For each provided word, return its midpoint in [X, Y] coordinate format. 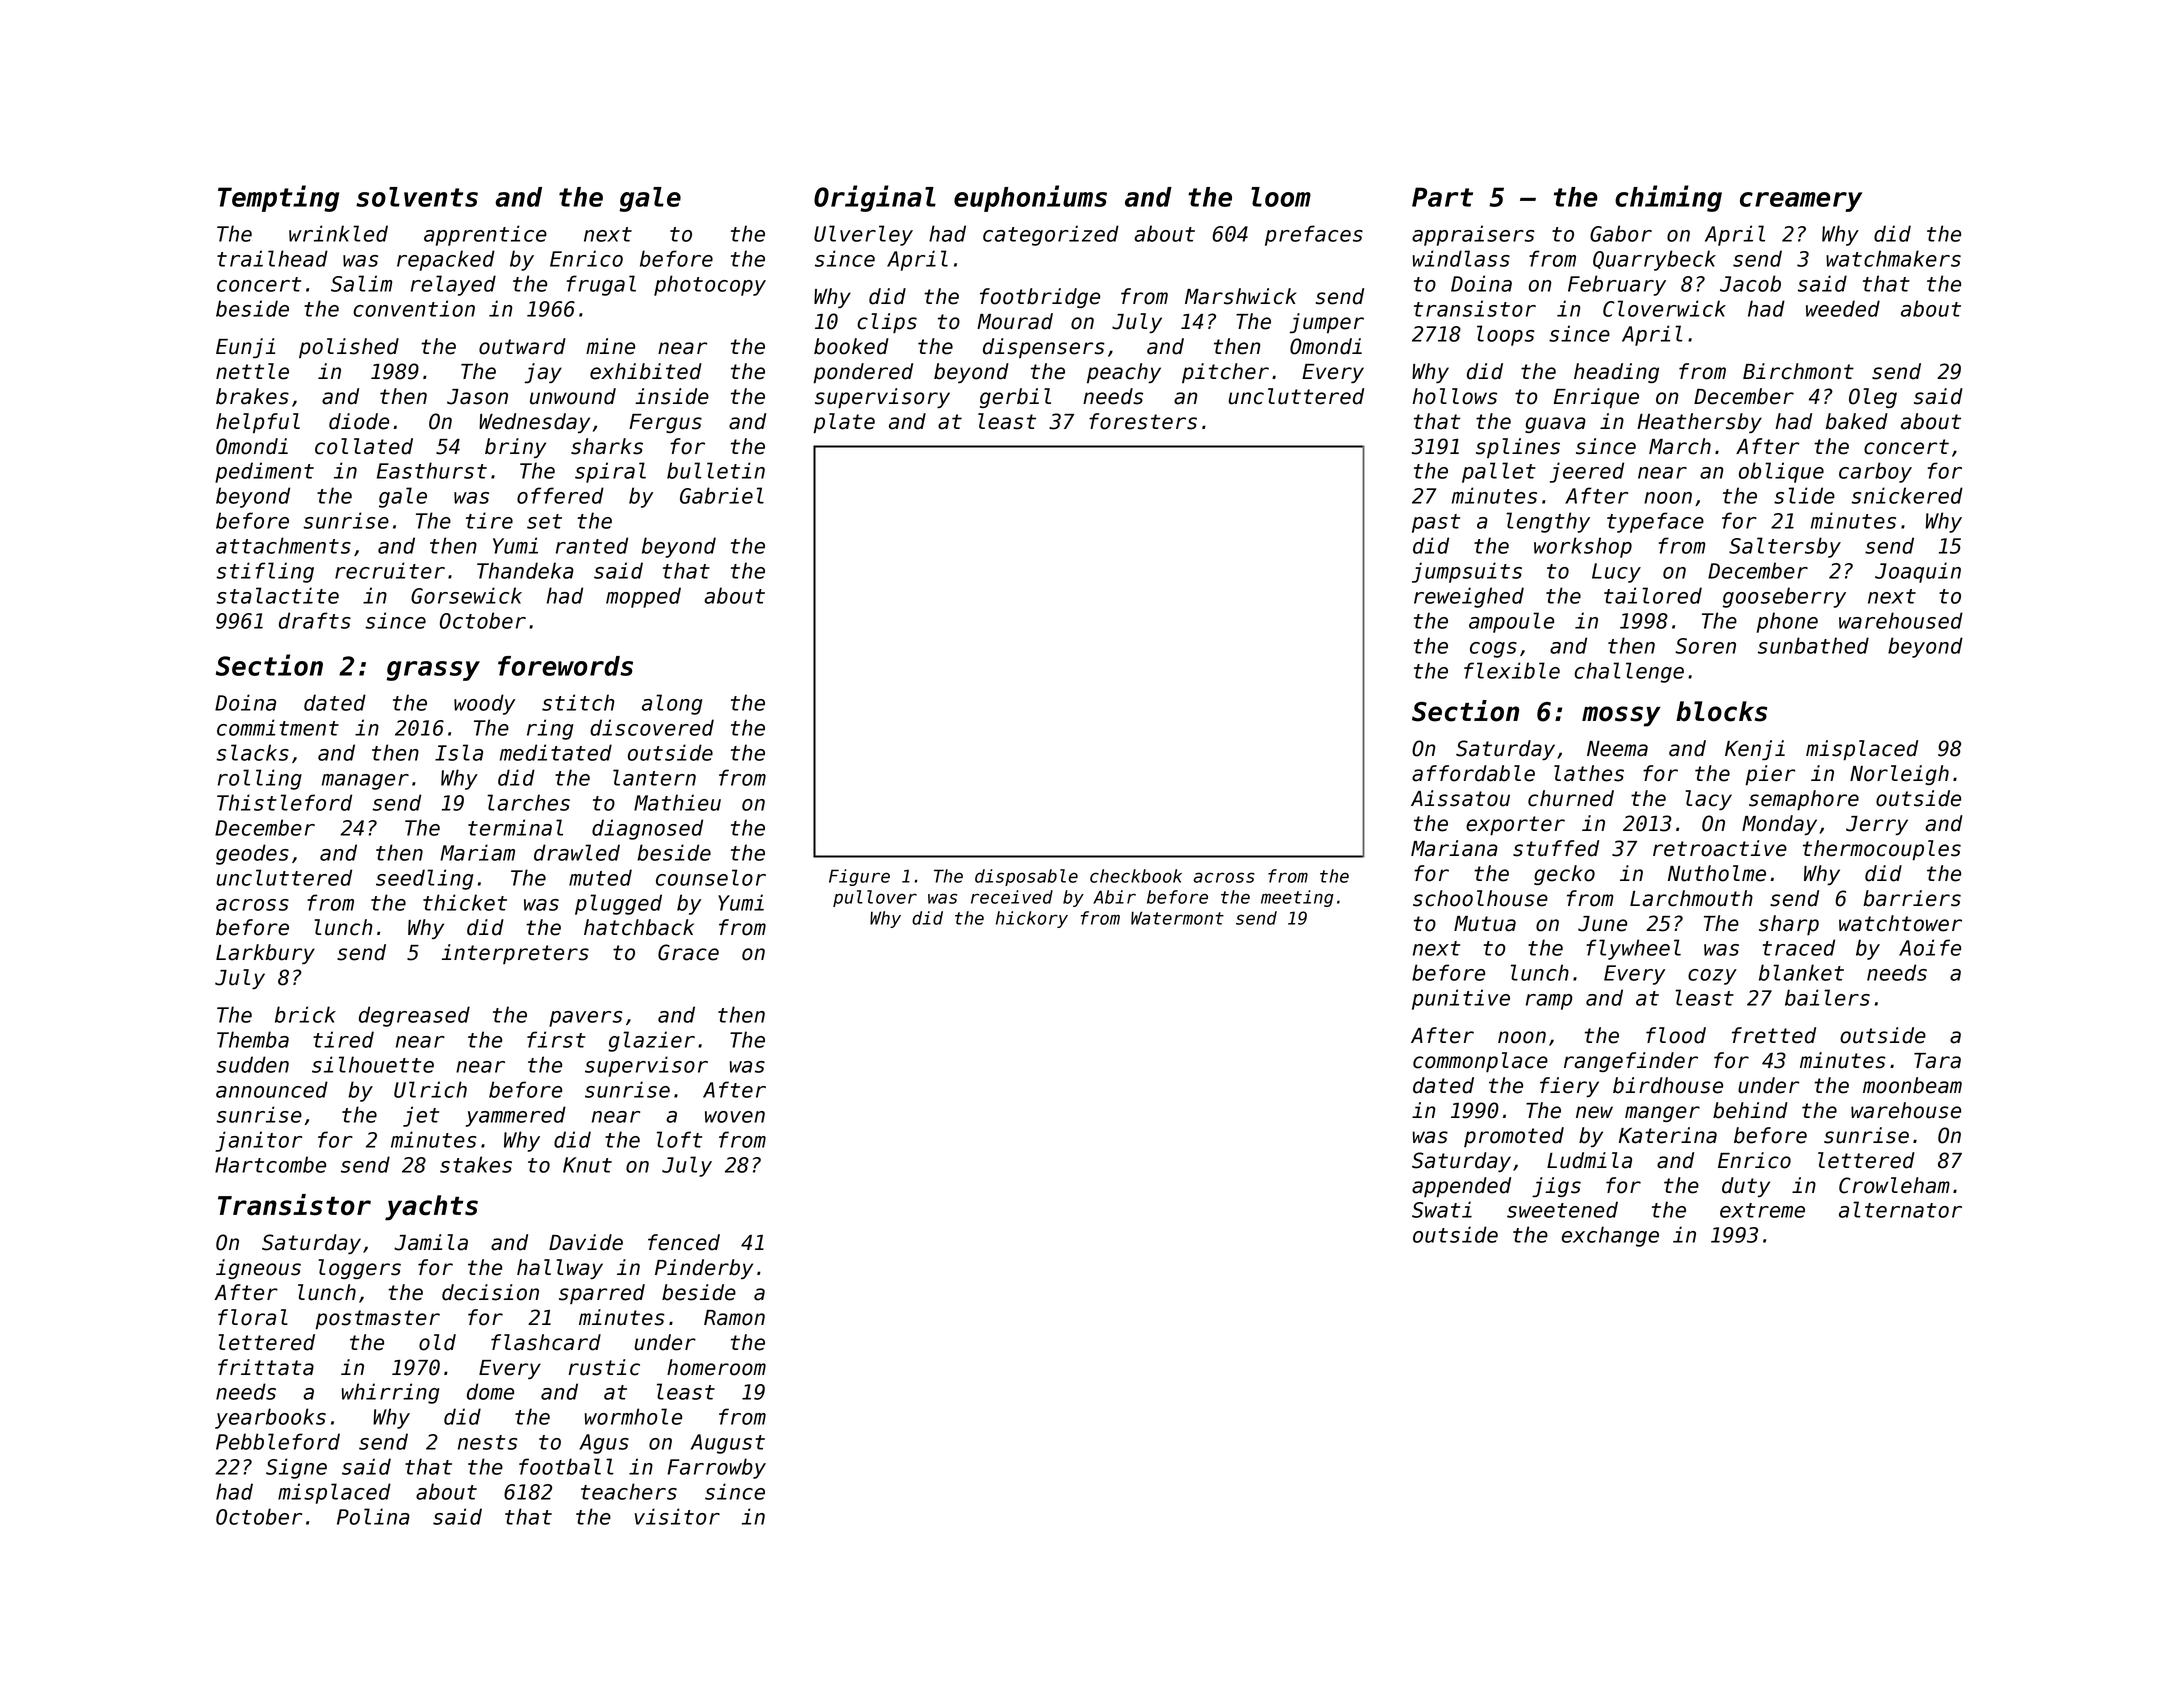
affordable [1473, 773]
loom [1281, 197]
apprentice [485, 235]
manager [365, 782]
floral [253, 1317]
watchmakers [1893, 258]
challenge [1629, 672]
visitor [677, 1516]
